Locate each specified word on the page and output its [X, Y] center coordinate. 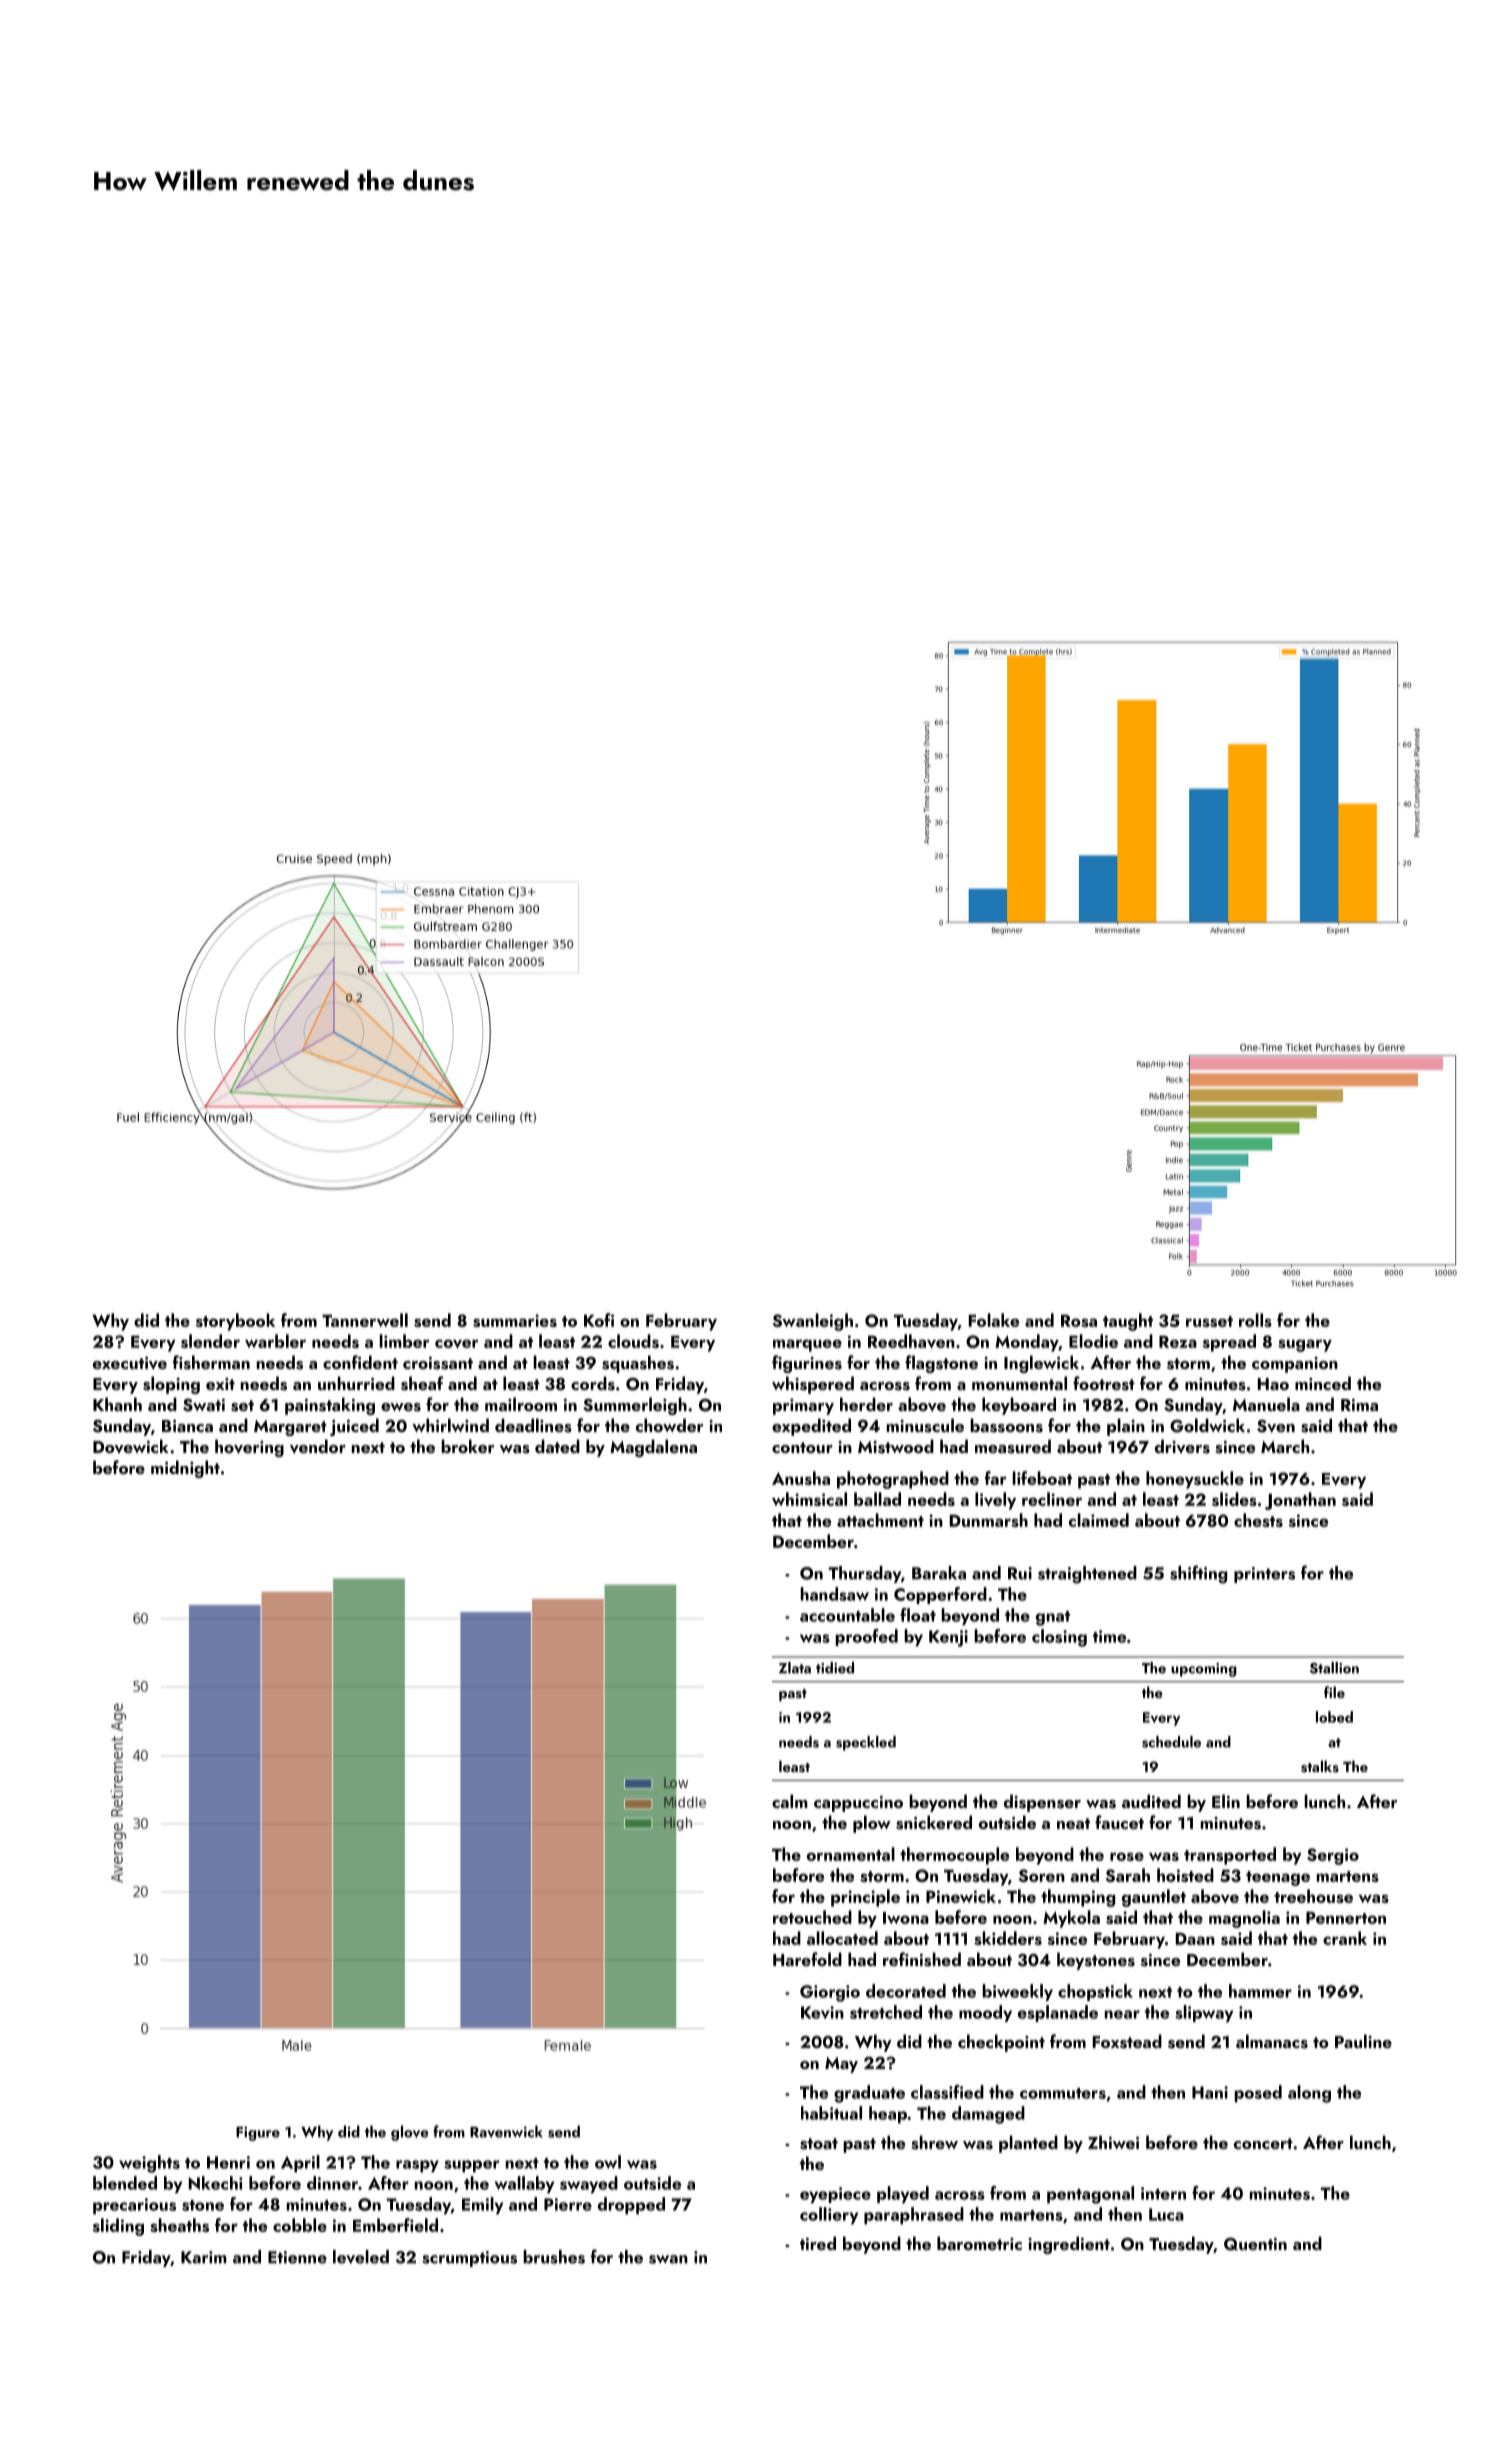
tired [818, 2243]
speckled [866, 1743]
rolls [1255, 1320]
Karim [204, 2257]
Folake [994, 1320]
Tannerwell [365, 1320]
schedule [1171, 1742]
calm [790, 1801]
